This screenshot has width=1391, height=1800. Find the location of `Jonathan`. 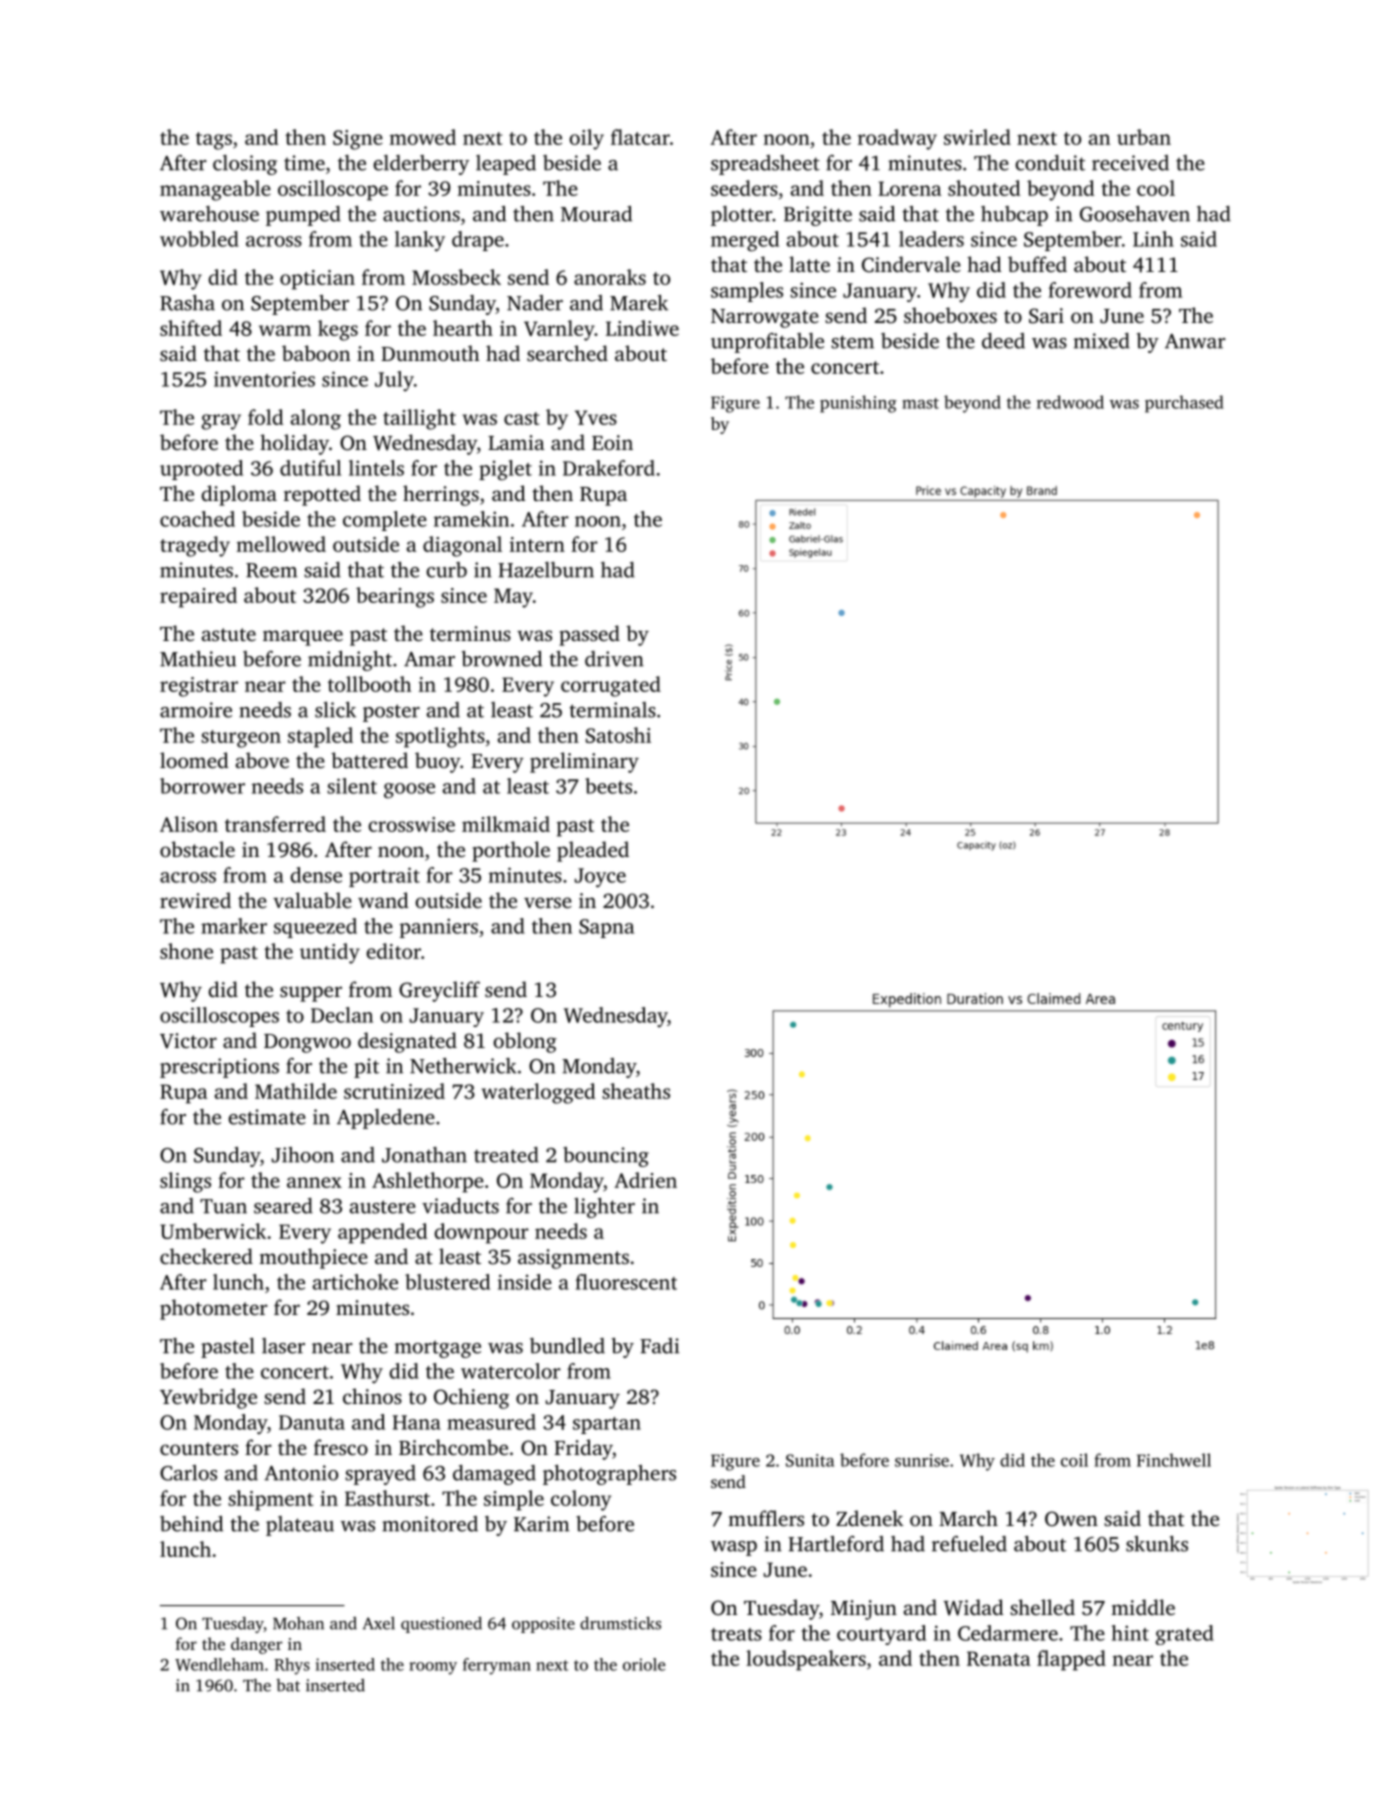

Jonathan is located at coordinates (424, 1155).
